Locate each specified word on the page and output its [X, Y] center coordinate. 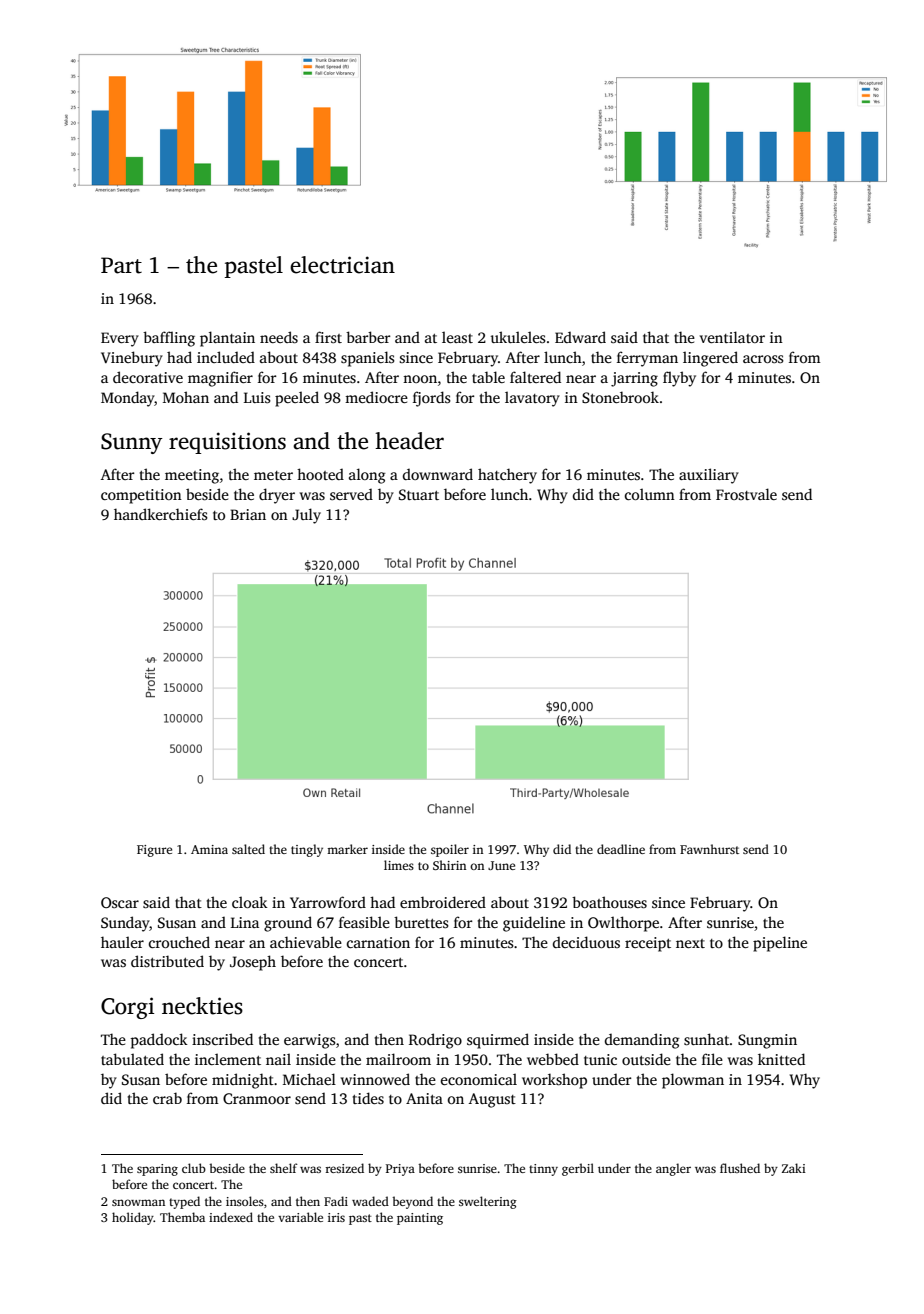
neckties [202, 1006]
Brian [248, 514]
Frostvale [746, 494]
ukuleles [518, 337]
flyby [679, 379]
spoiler [450, 850]
